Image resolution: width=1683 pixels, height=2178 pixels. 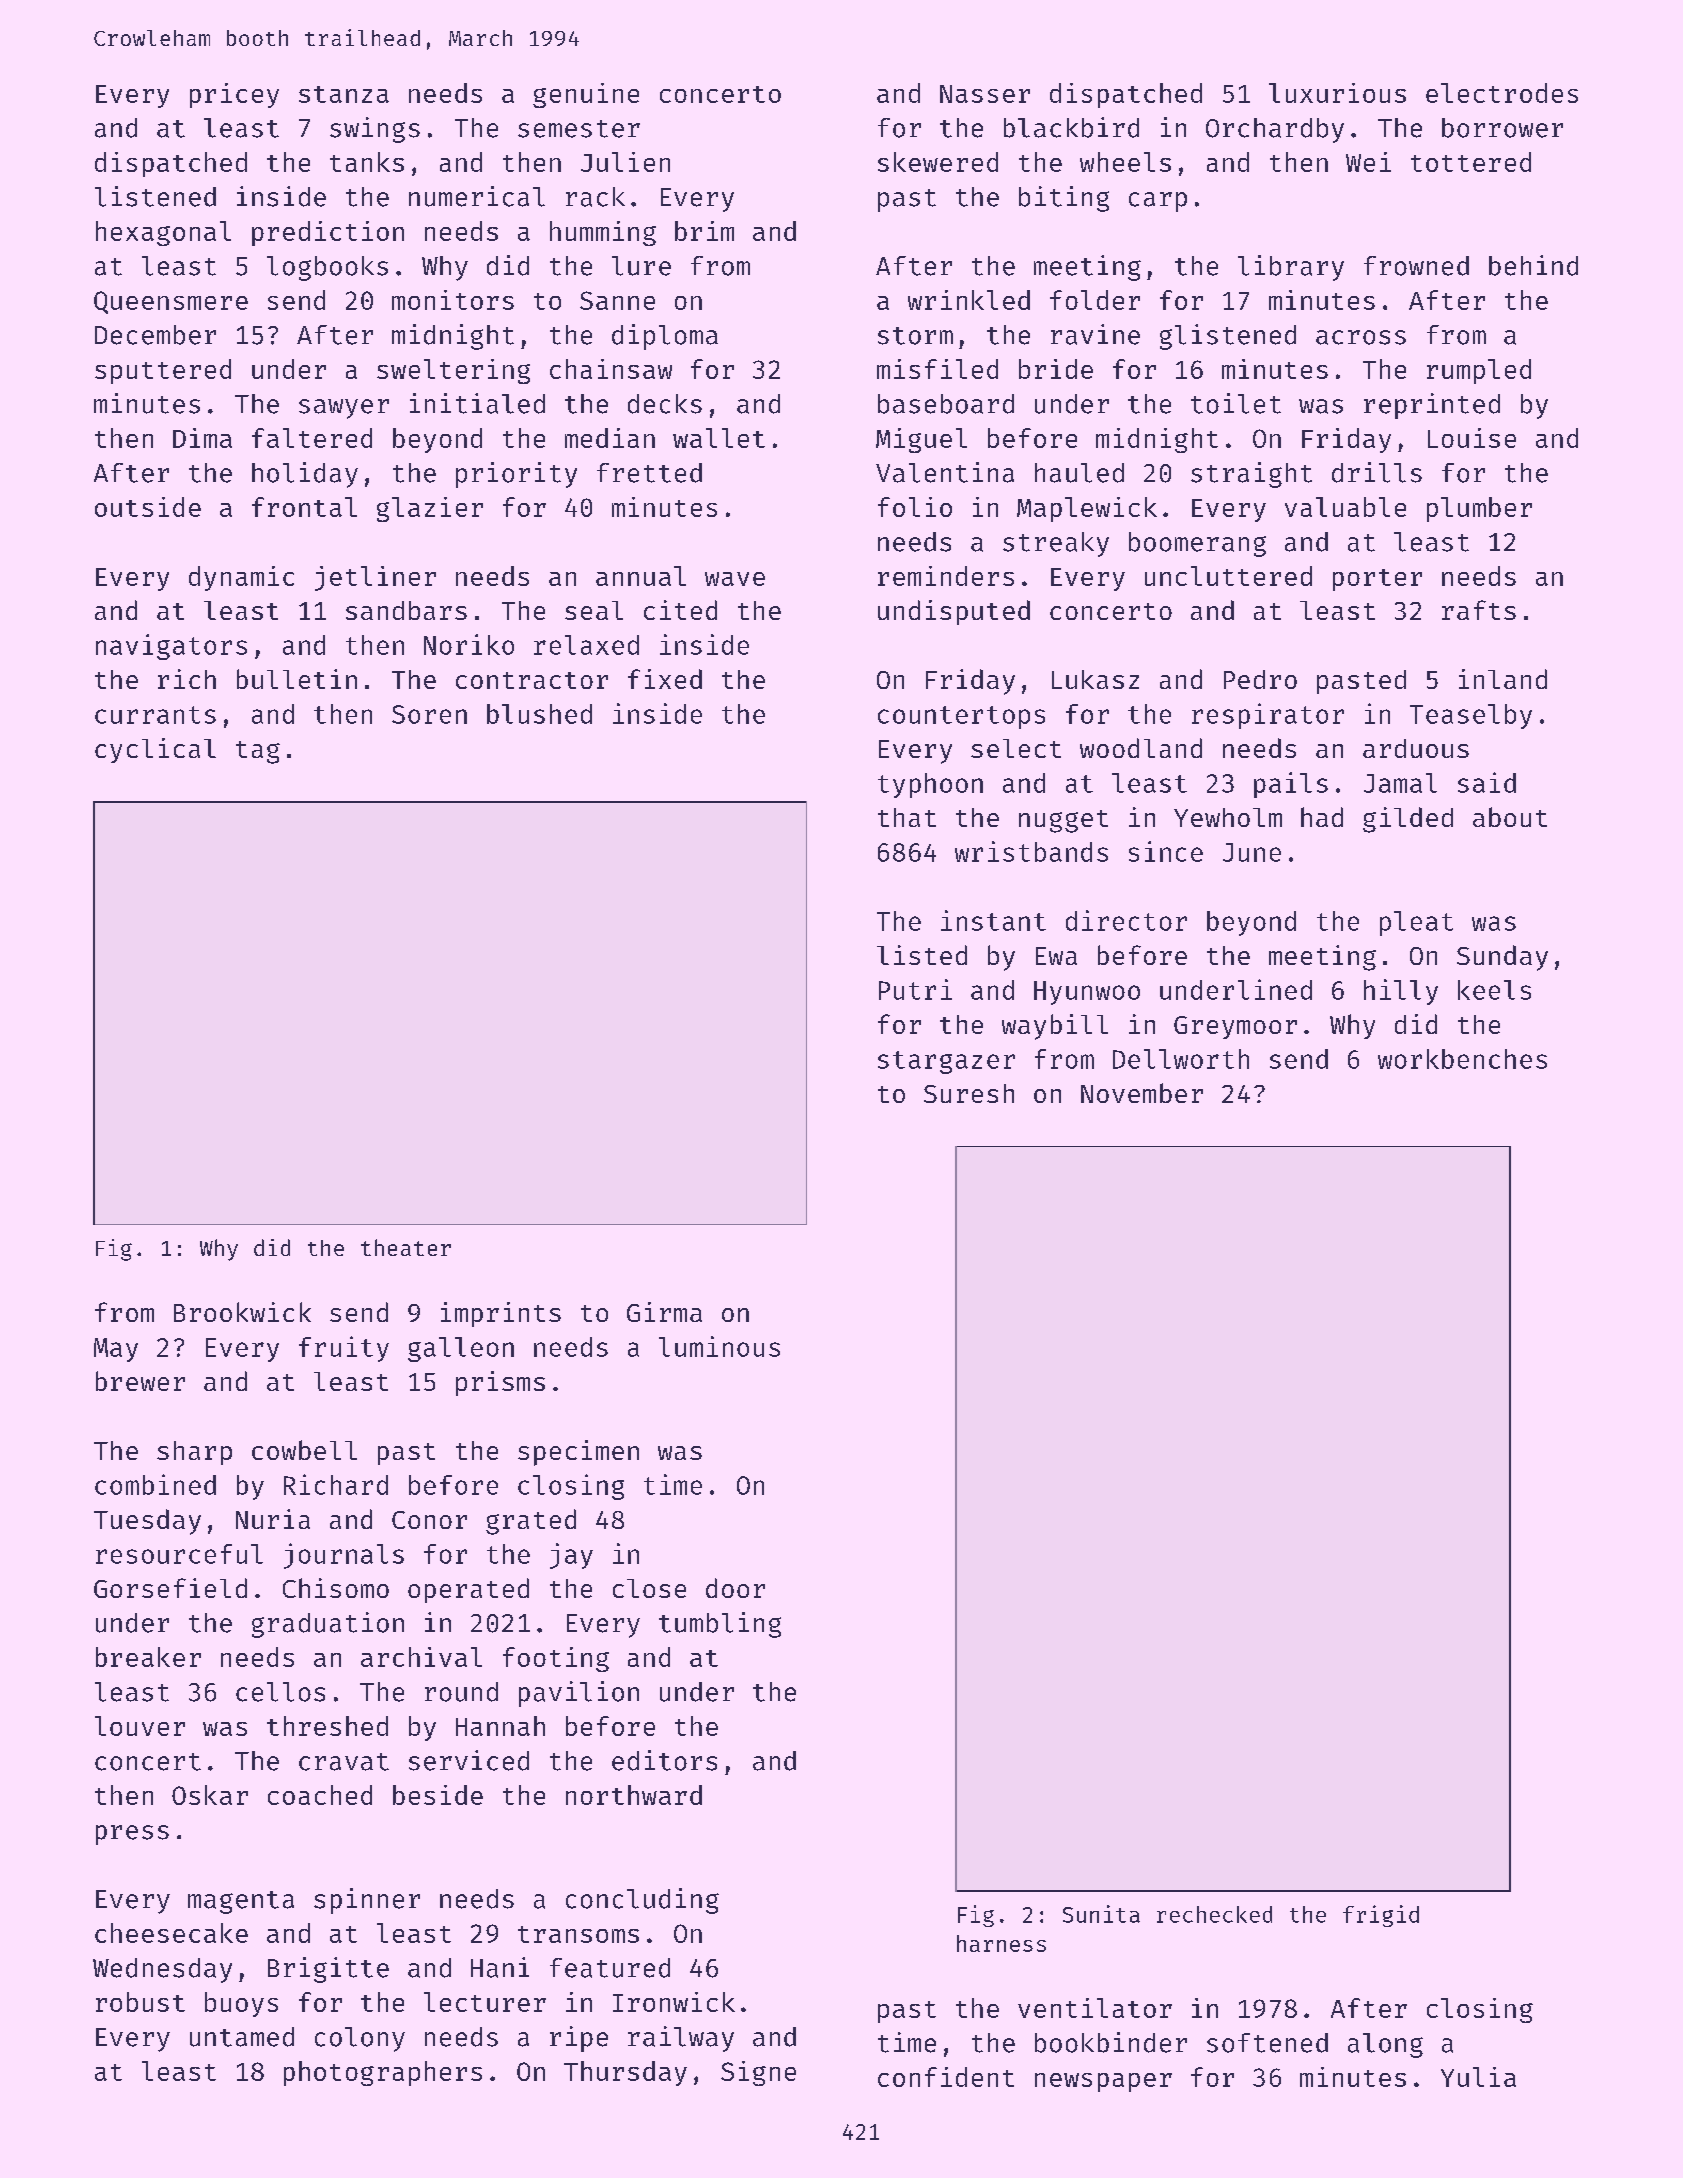 I want to click on confident, so click(x=946, y=2077).
